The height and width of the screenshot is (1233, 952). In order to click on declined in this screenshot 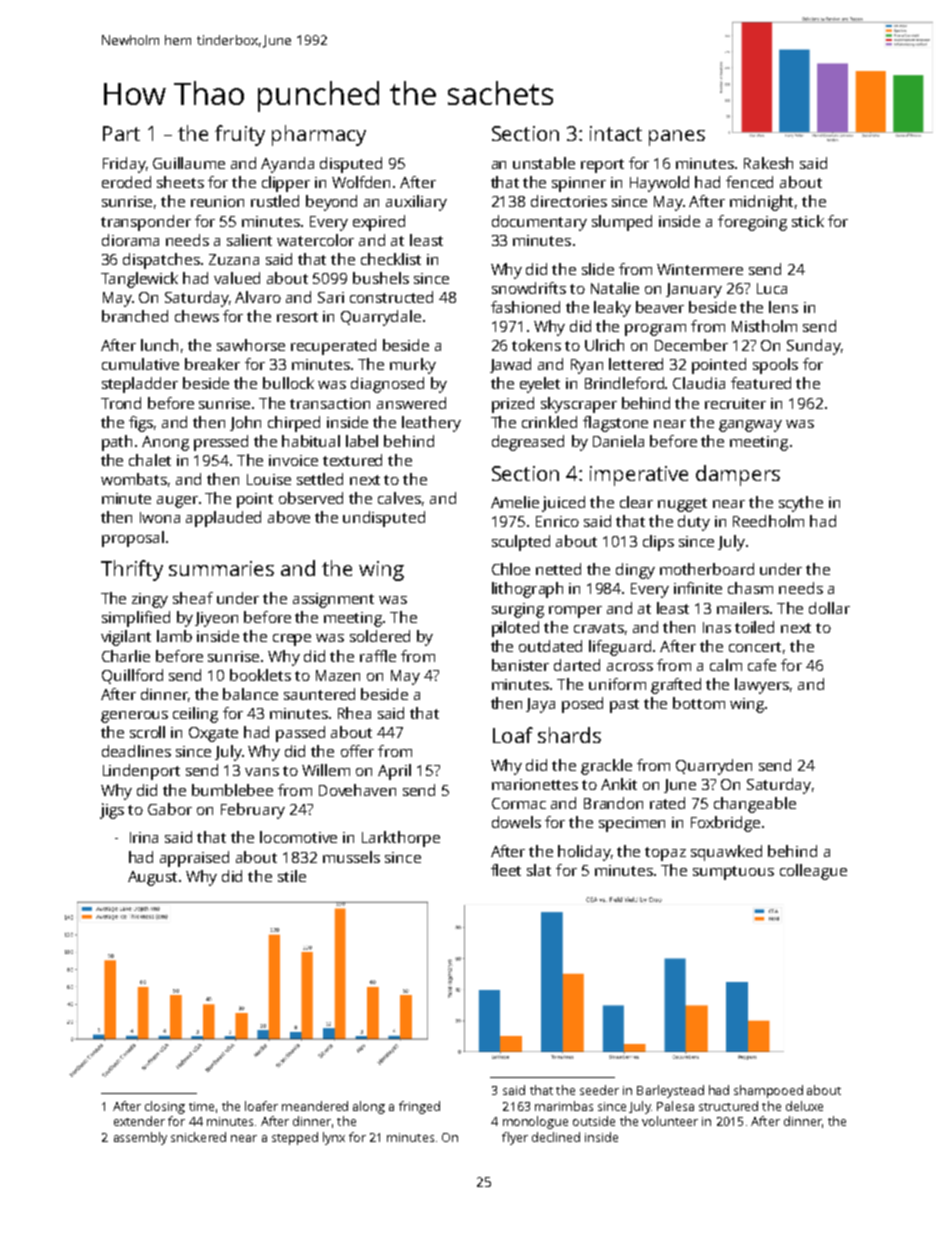, I will do `click(556, 1137)`.
